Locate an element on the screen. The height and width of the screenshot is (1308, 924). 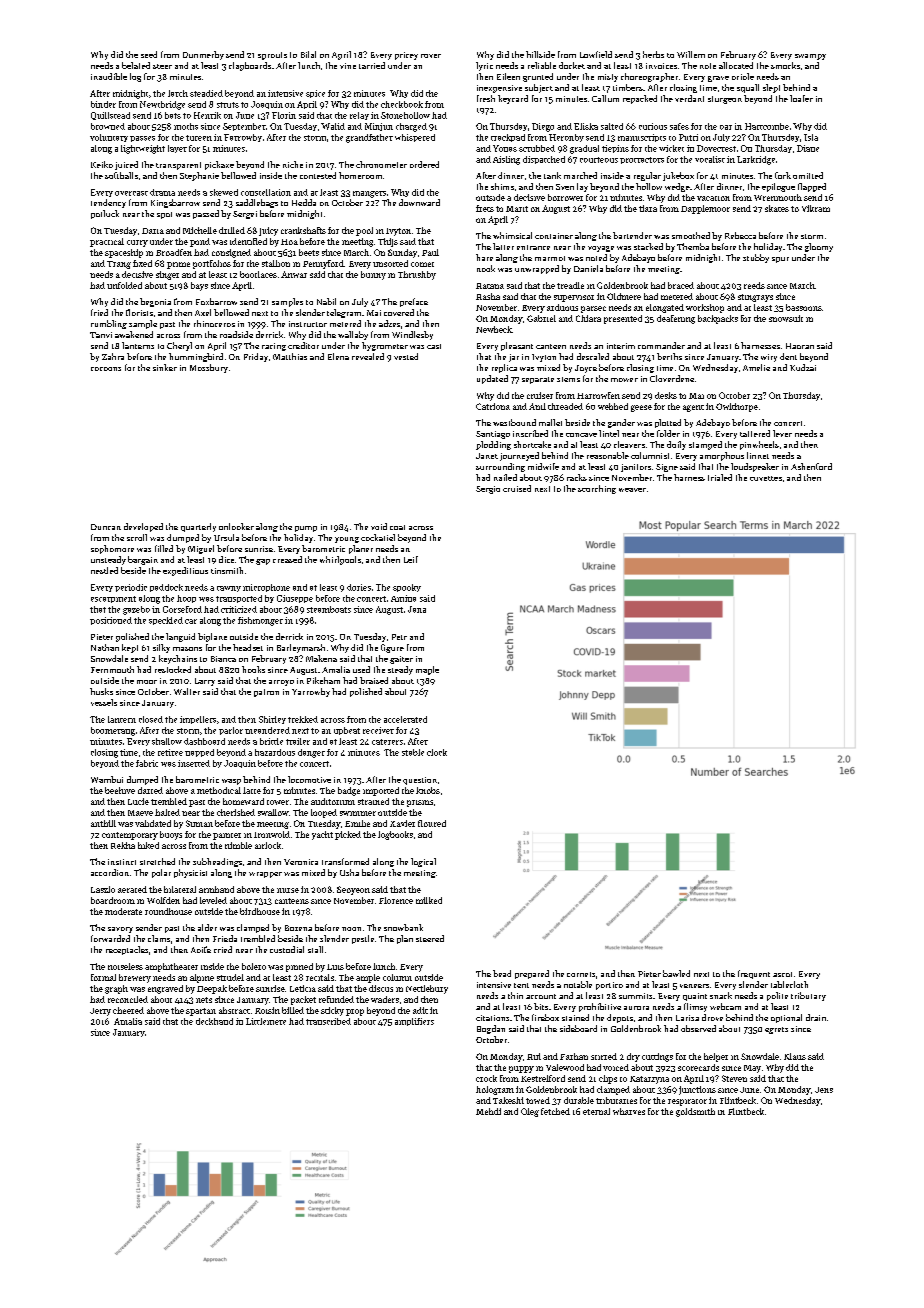
gaiter is located at coordinates (401, 660).
